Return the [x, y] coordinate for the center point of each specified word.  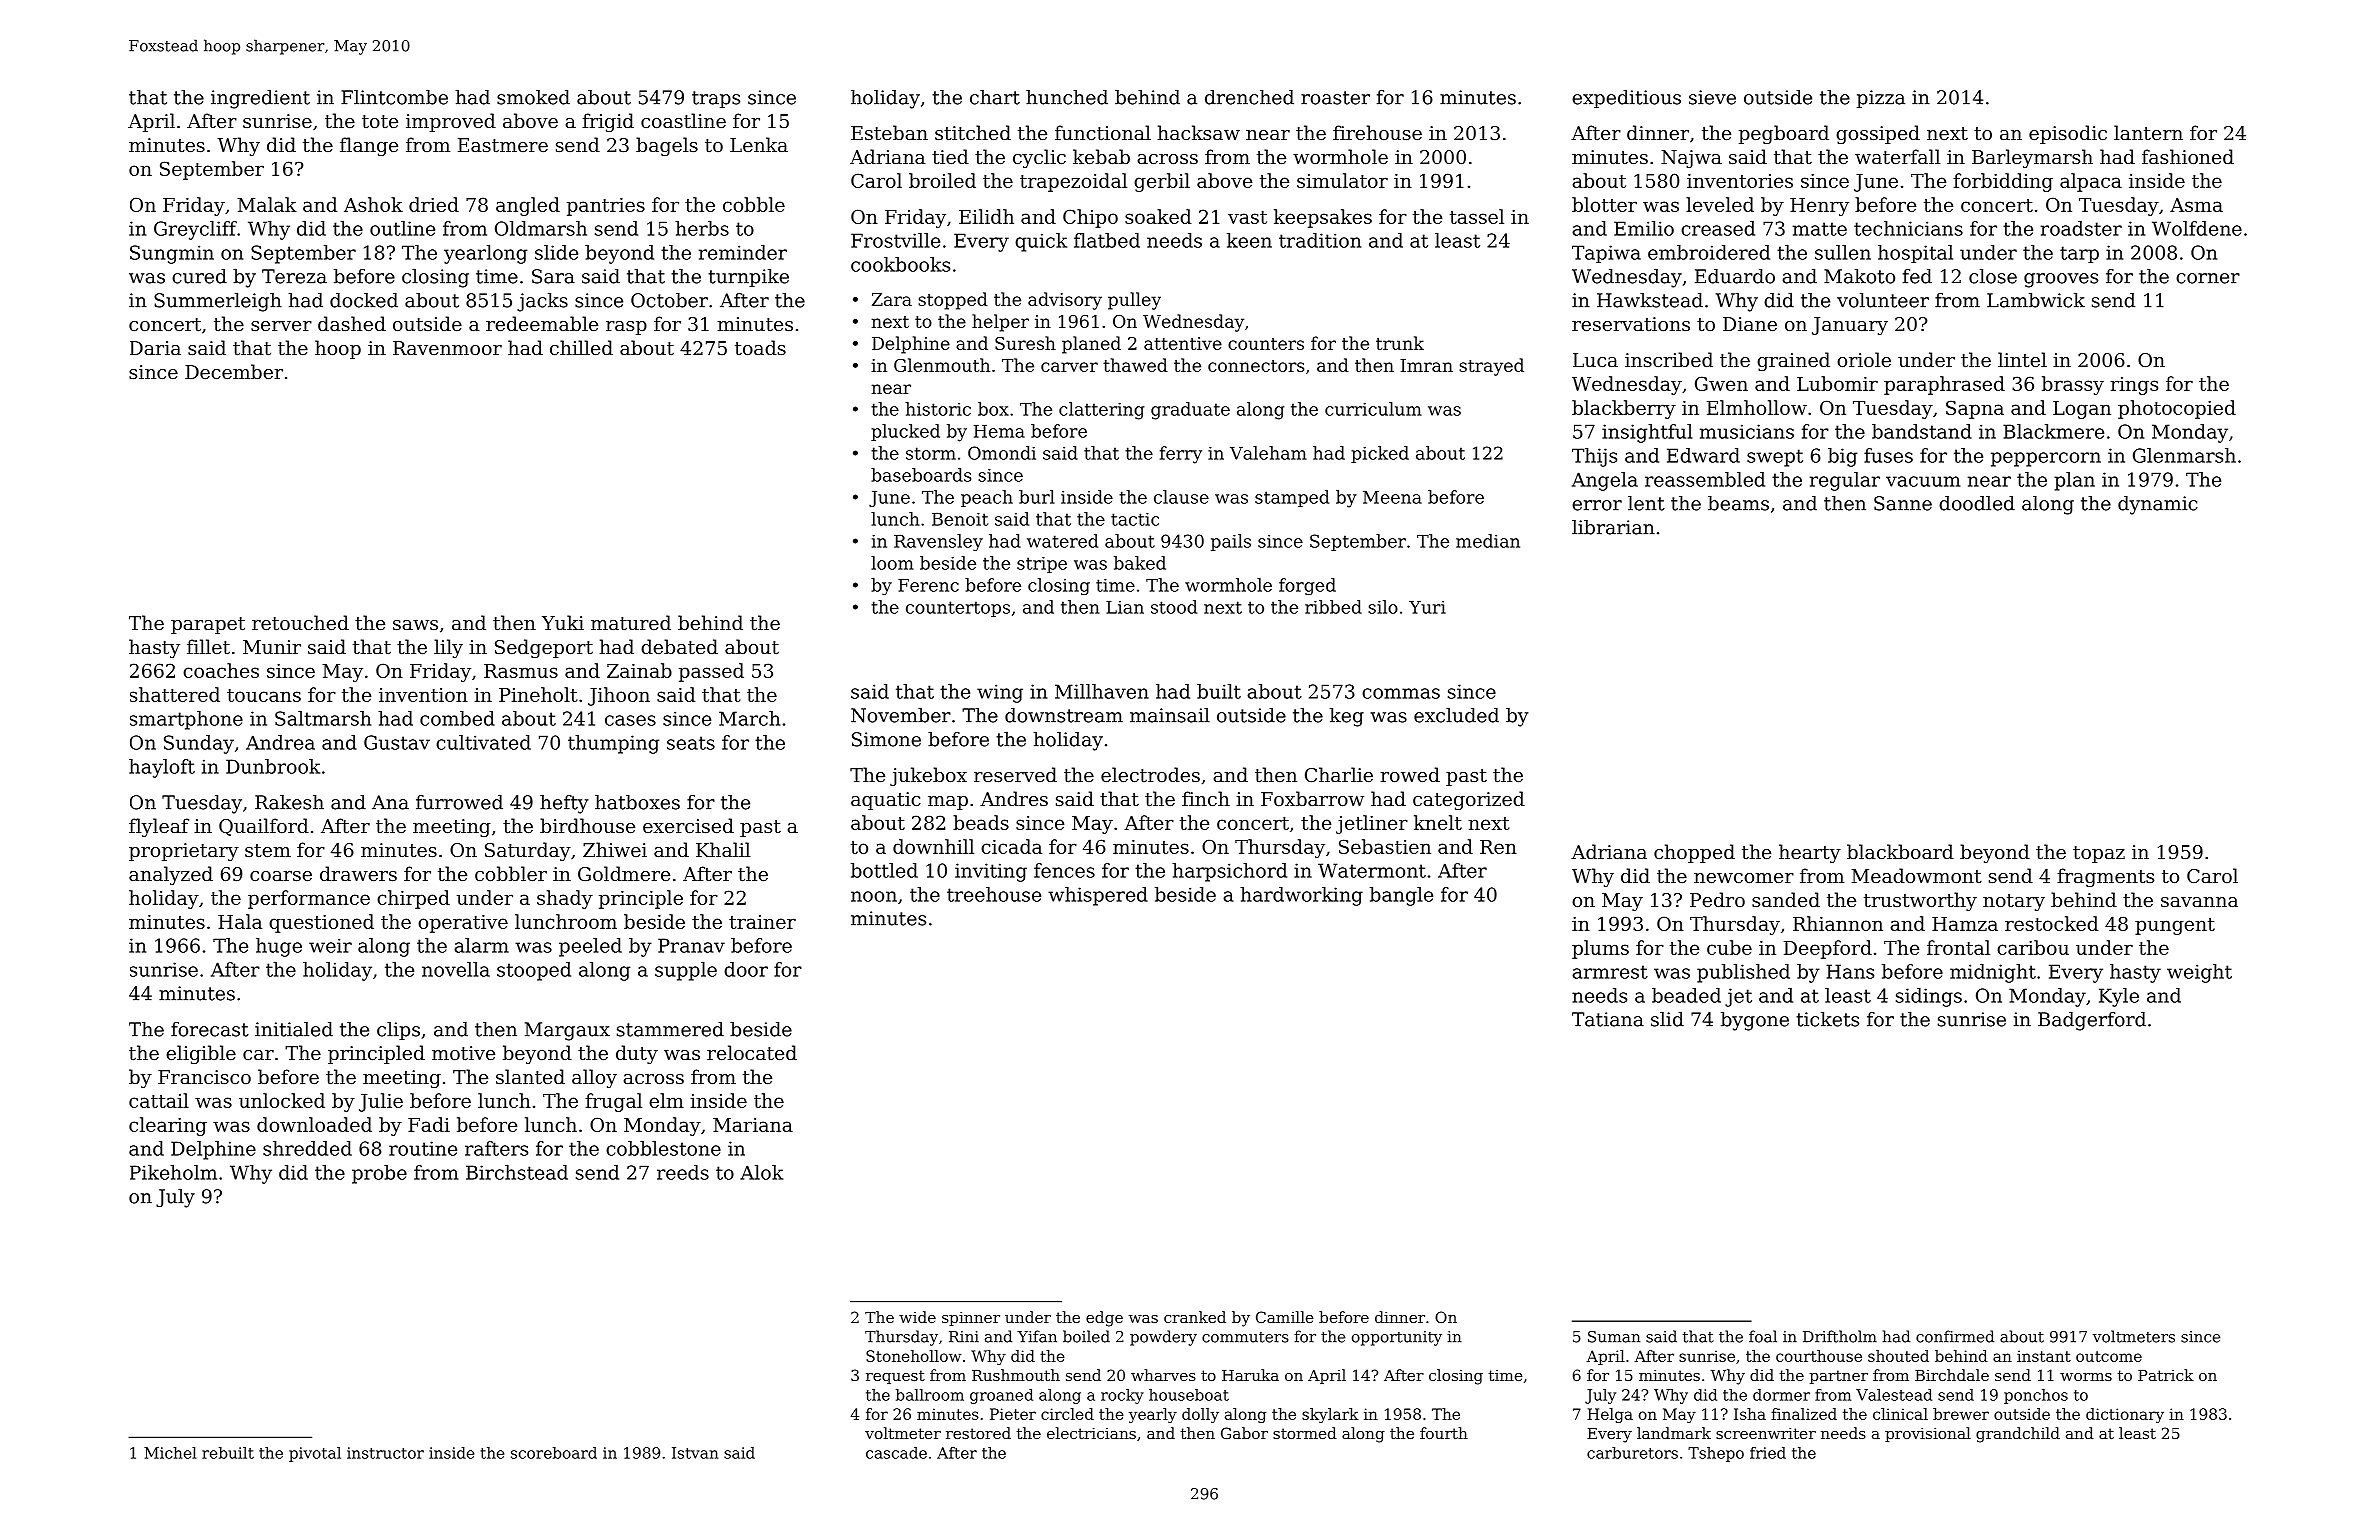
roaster [1335, 98]
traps [716, 99]
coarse [281, 876]
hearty [1810, 853]
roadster [2081, 228]
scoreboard [554, 1453]
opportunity [1397, 1338]
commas [1401, 693]
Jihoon [619, 696]
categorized [1469, 800]
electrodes [1150, 774]
